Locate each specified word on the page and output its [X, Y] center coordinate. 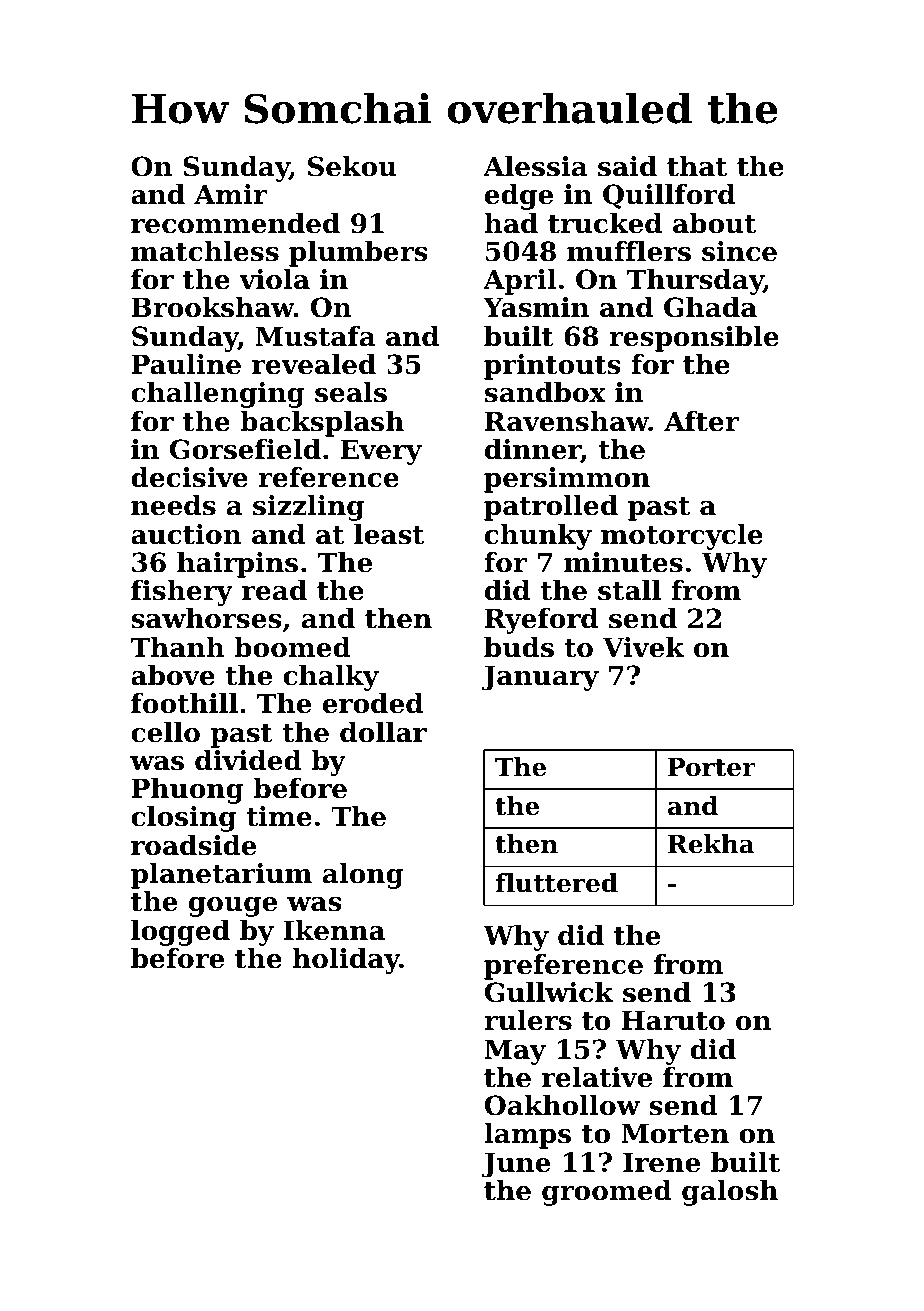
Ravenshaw [567, 421]
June [516, 1165]
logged [180, 933]
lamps [527, 1136]
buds [519, 647]
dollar [383, 732]
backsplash [322, 424]
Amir [230, 194]
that [697, 166]
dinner [533, 450]
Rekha [711, 844]
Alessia [535, 166]
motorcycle [682, 537]
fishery [182, 593]
